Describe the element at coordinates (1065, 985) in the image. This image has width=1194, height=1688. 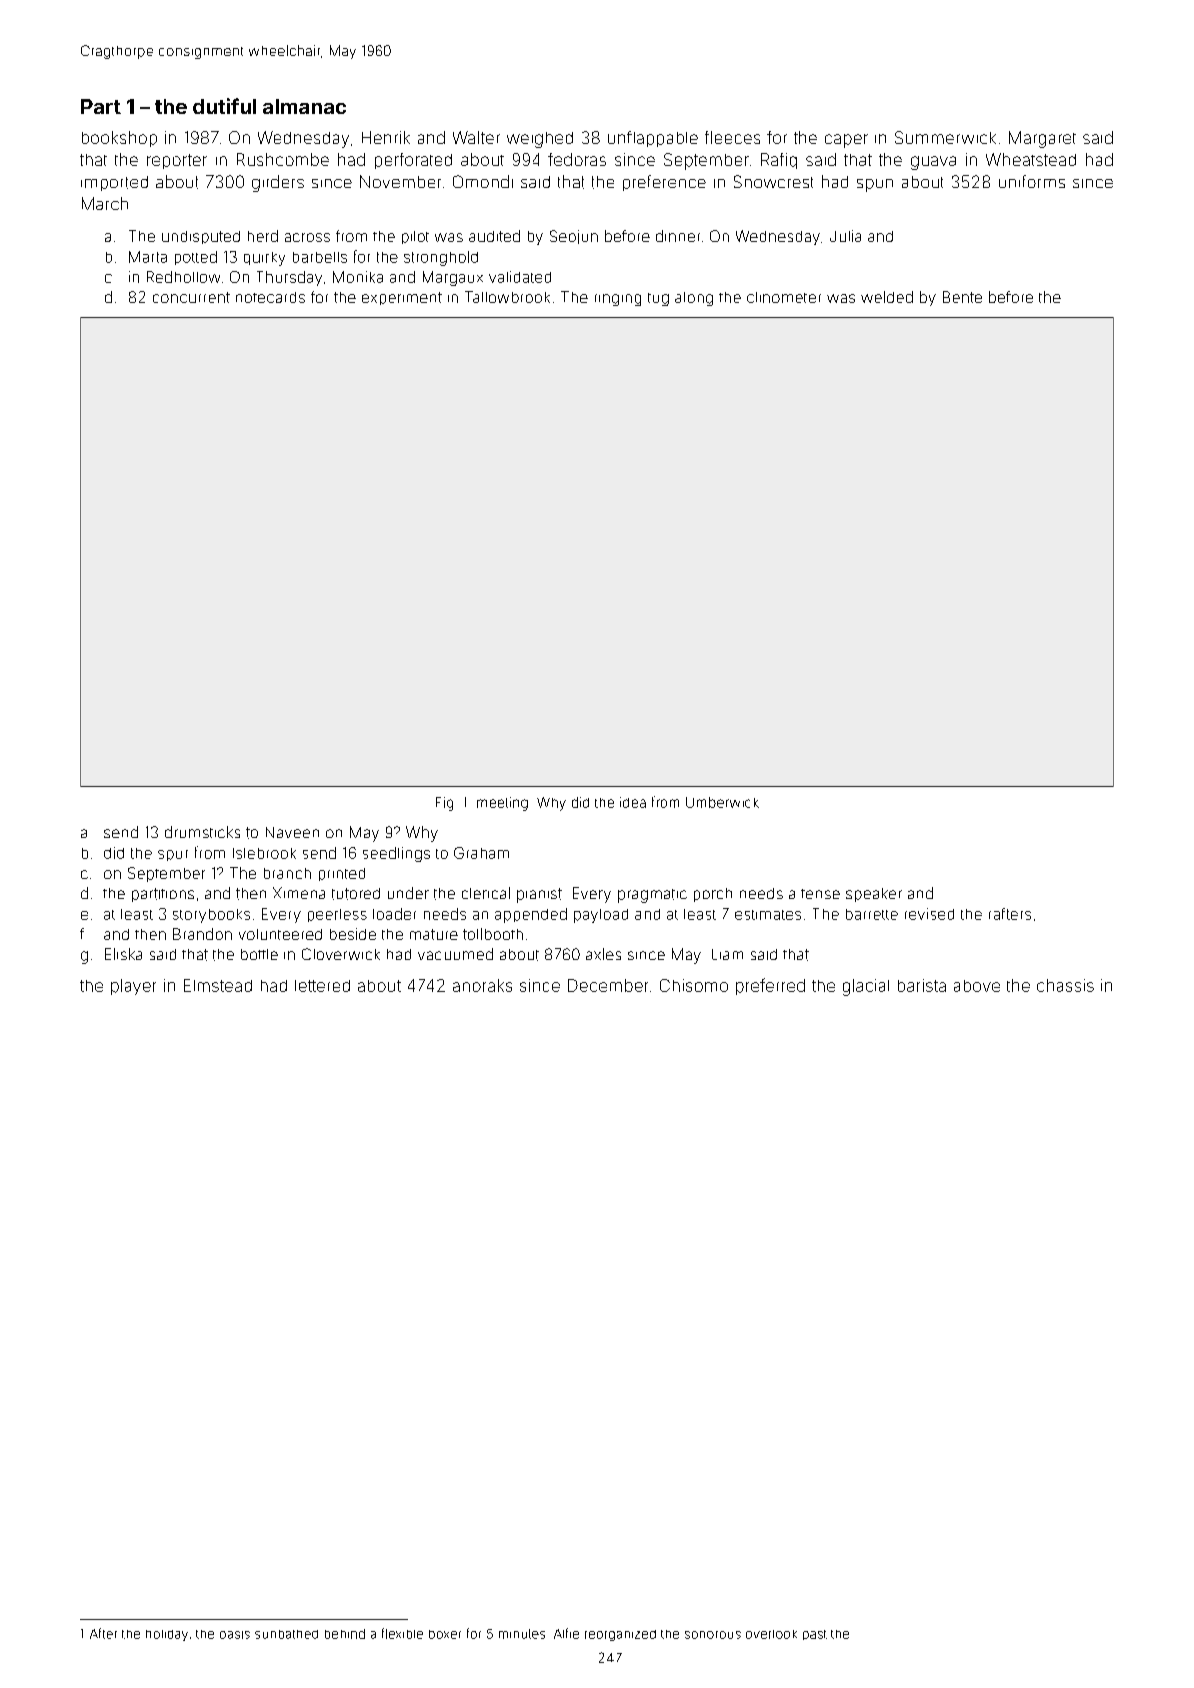
I see `chassis` at that location.
